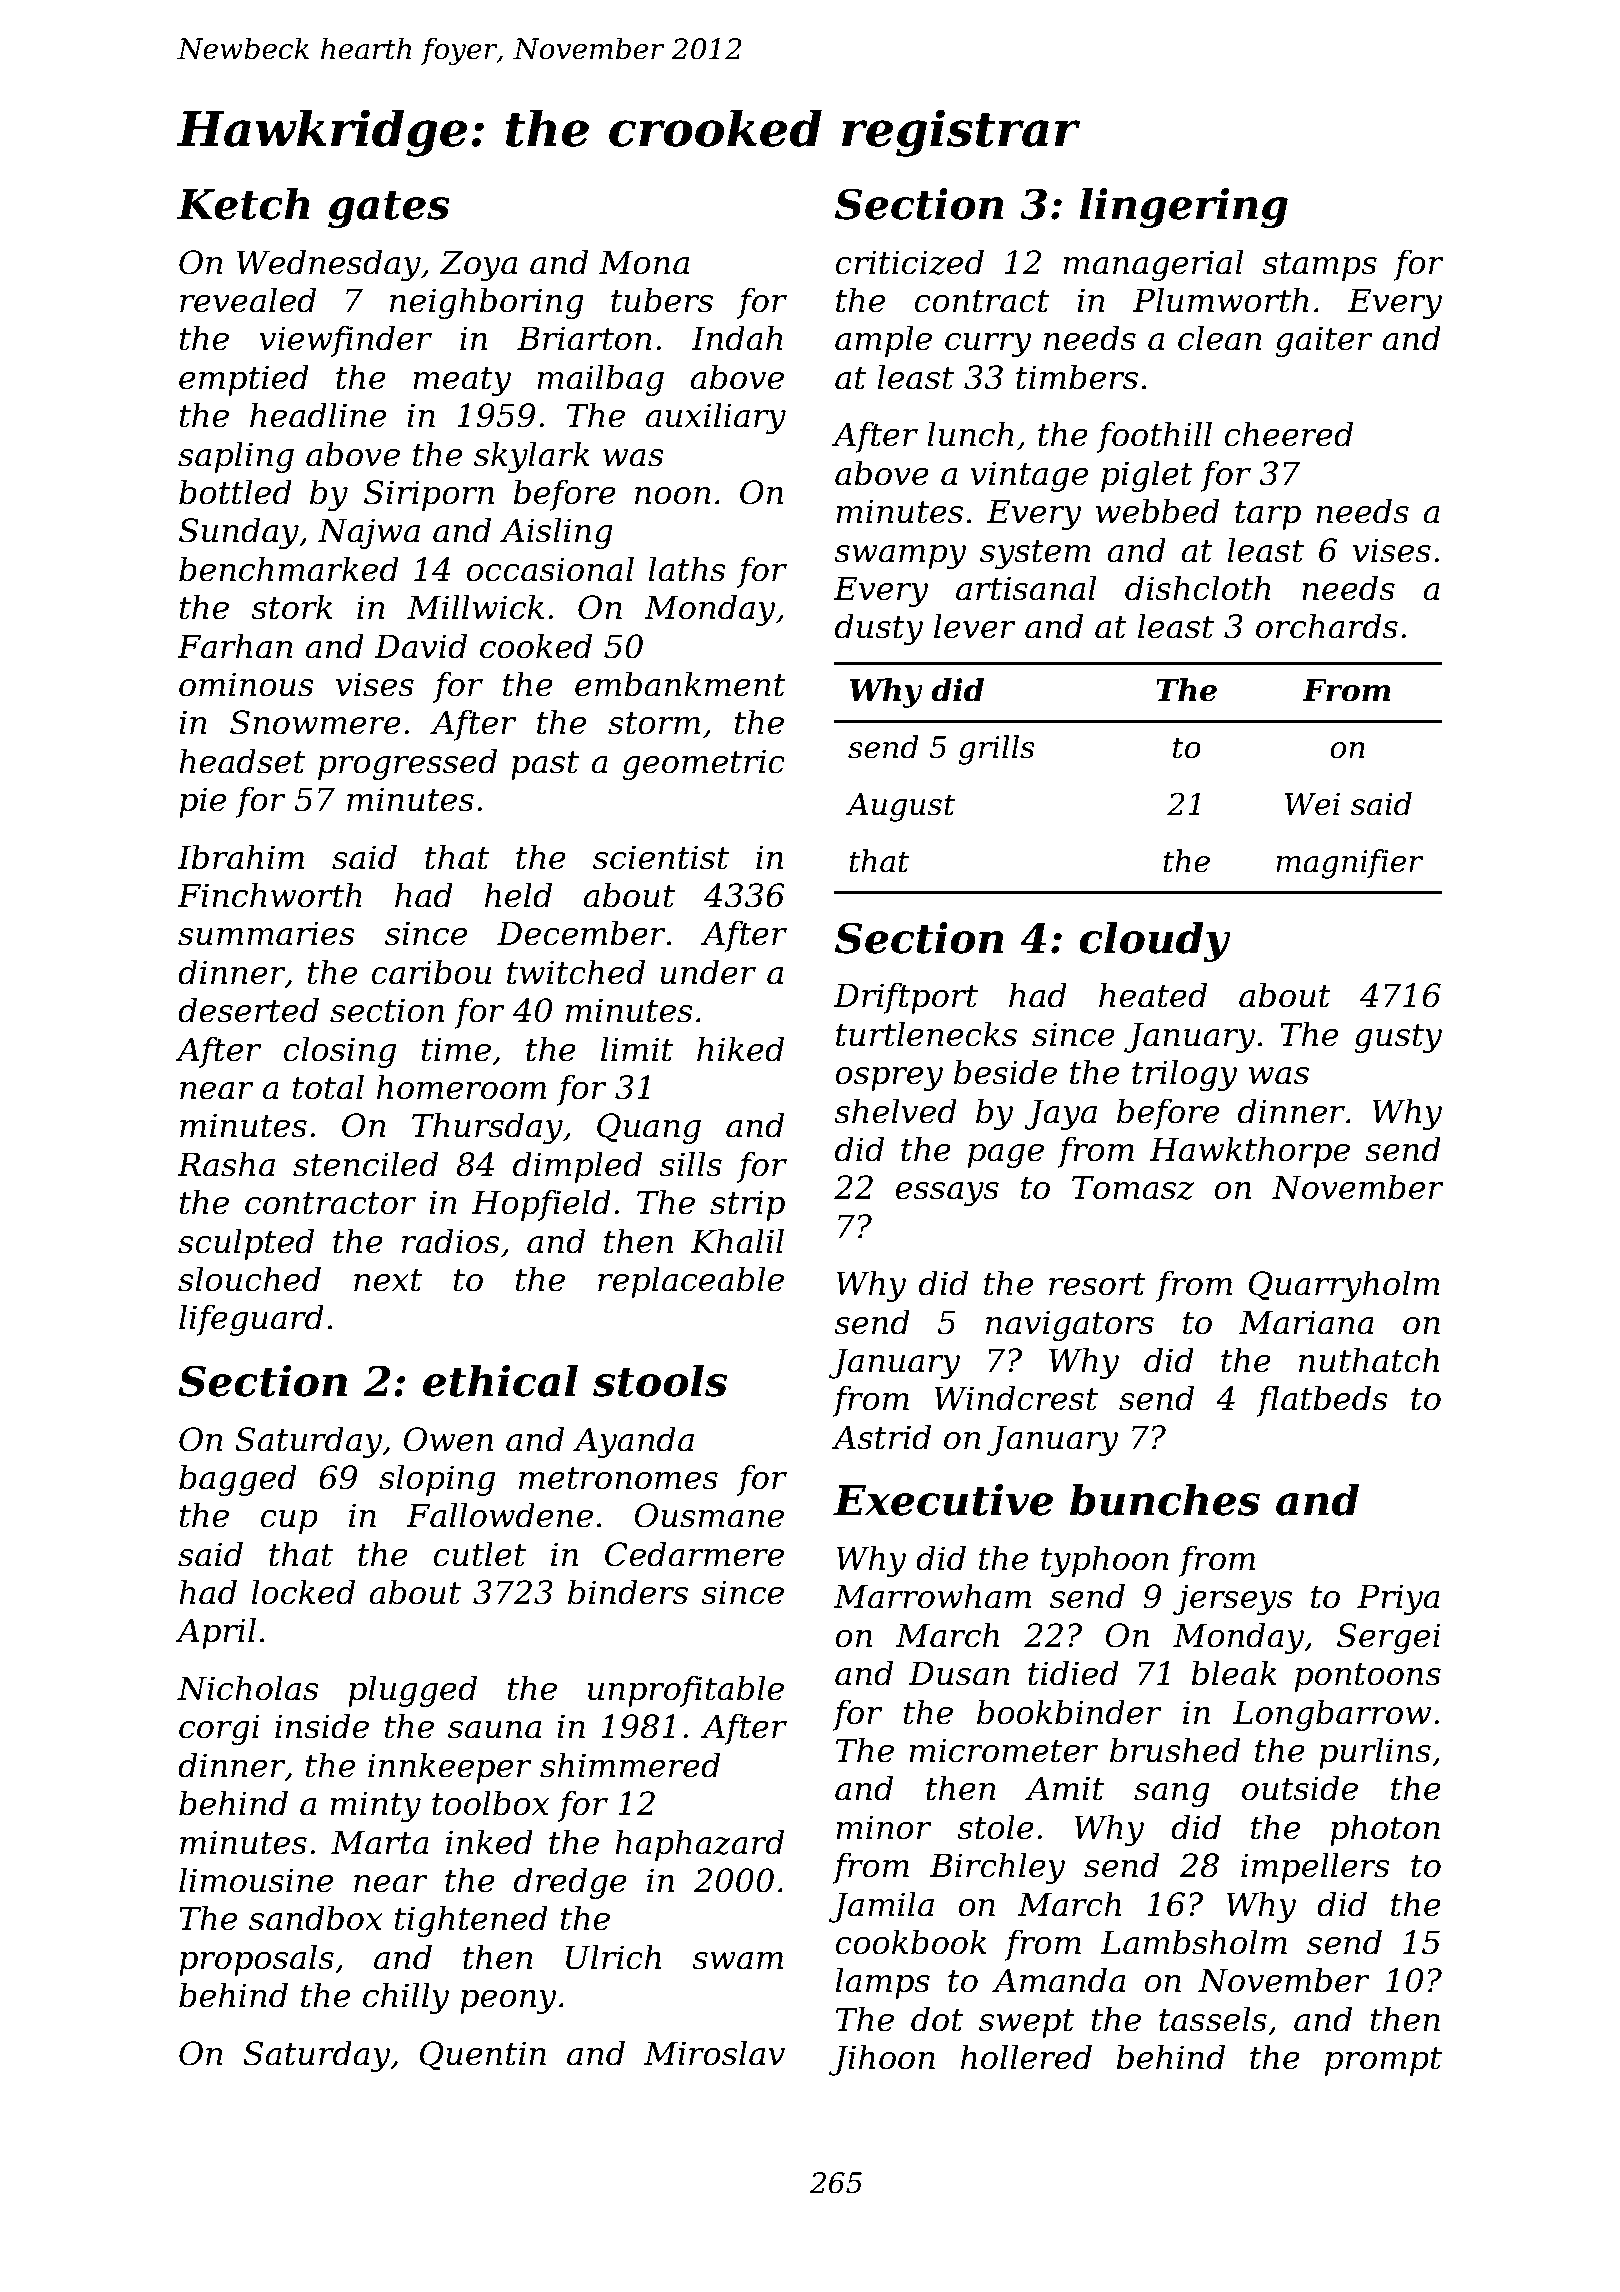 The height and width of the image is (2292, 1620). What do you see at coordinates (714, 2053) in the image?
I see `Miroslav` at bounding box center [714, 2053].
